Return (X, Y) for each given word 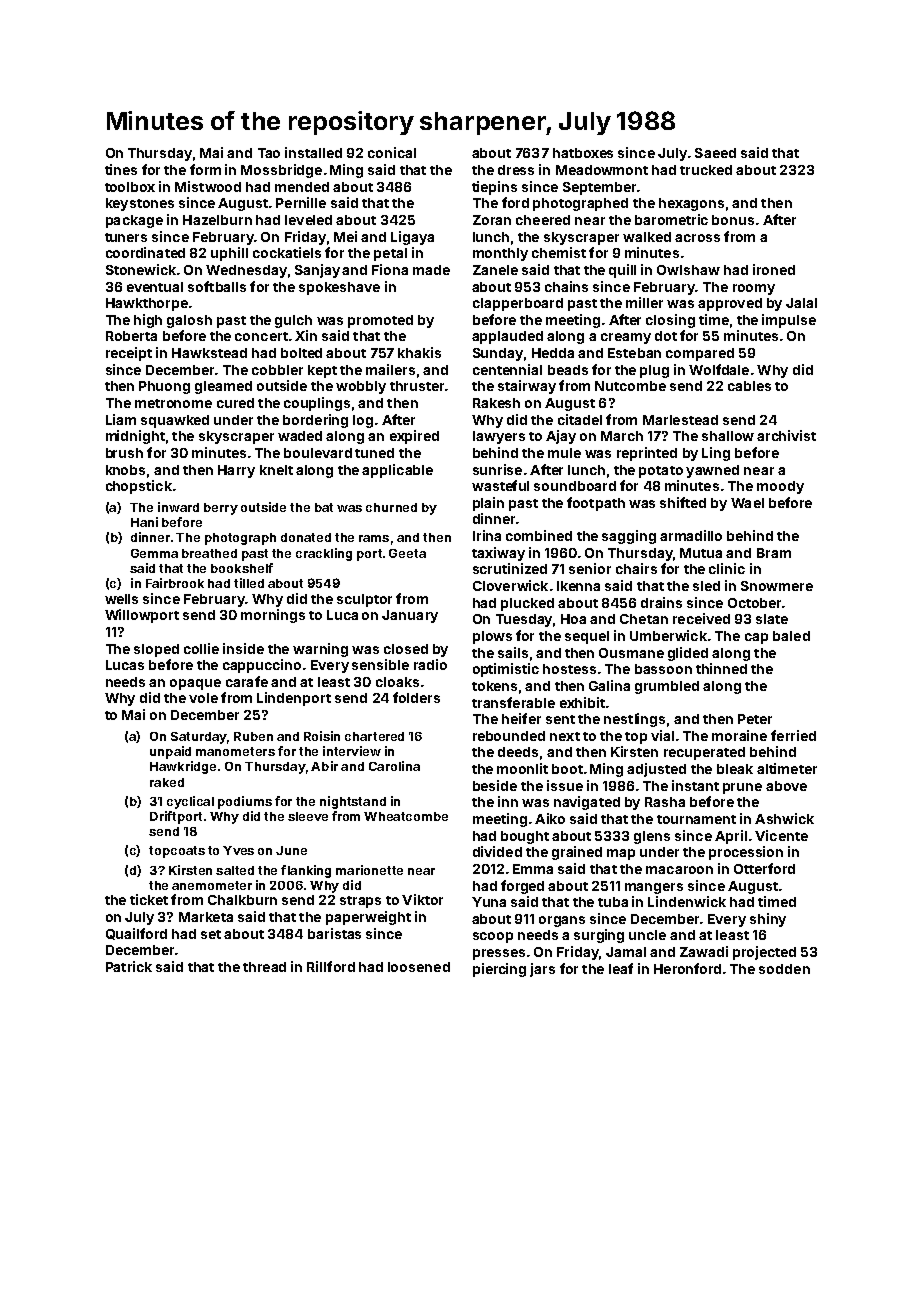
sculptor (364, 600)
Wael (747, 503)
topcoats (177, 852)
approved (730, 304)
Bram (774, 553)
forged (522, 887)
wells (121, 599)
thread (264, 967)
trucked (706, 170)
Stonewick (141, 269)
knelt (276, 470)
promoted (380, 321)
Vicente (781, 835)
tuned (374, 453)
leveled (308, 220)
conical (392, 152)
